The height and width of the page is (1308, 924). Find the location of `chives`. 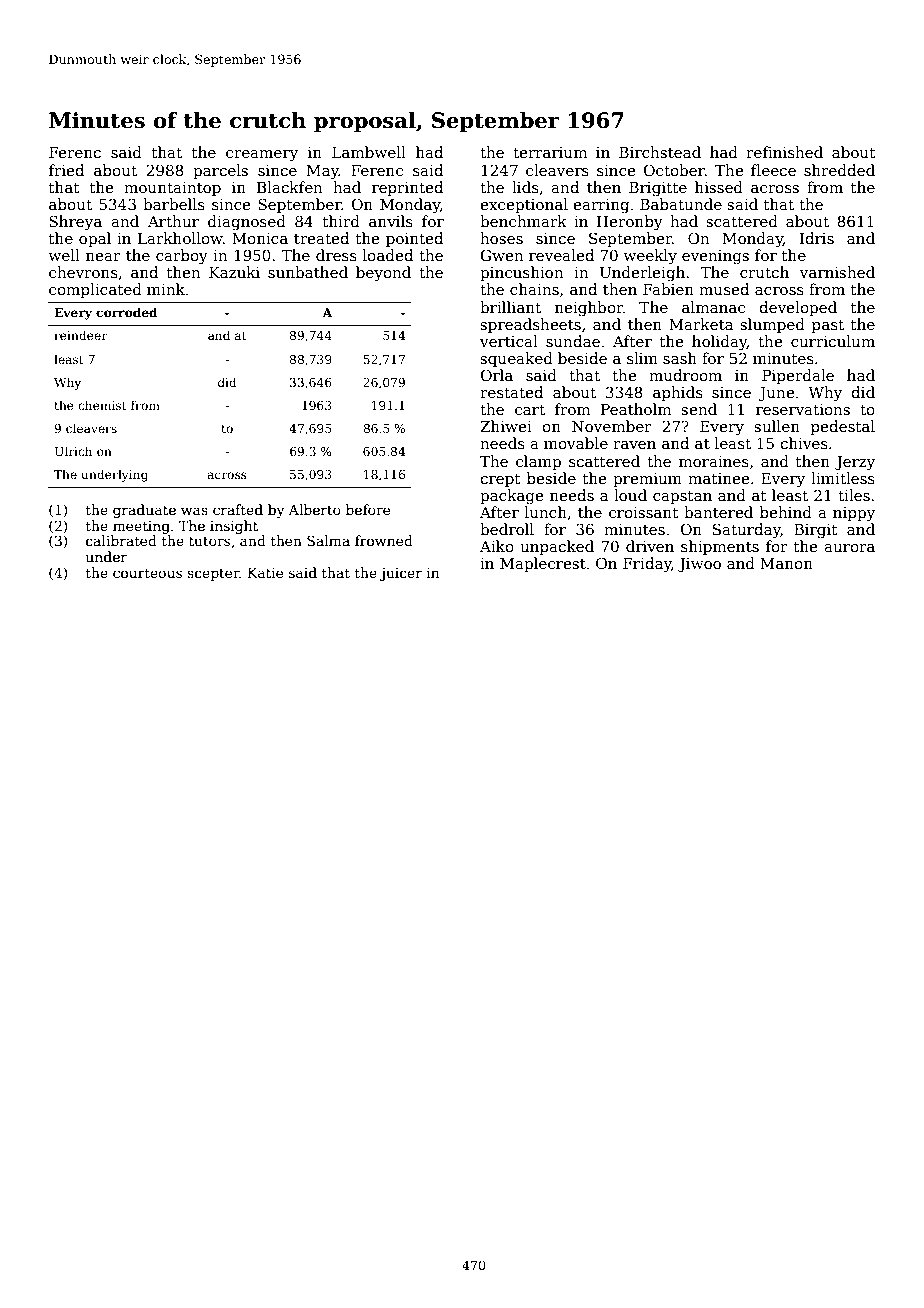

chives is located at coordinates (804, 443).
